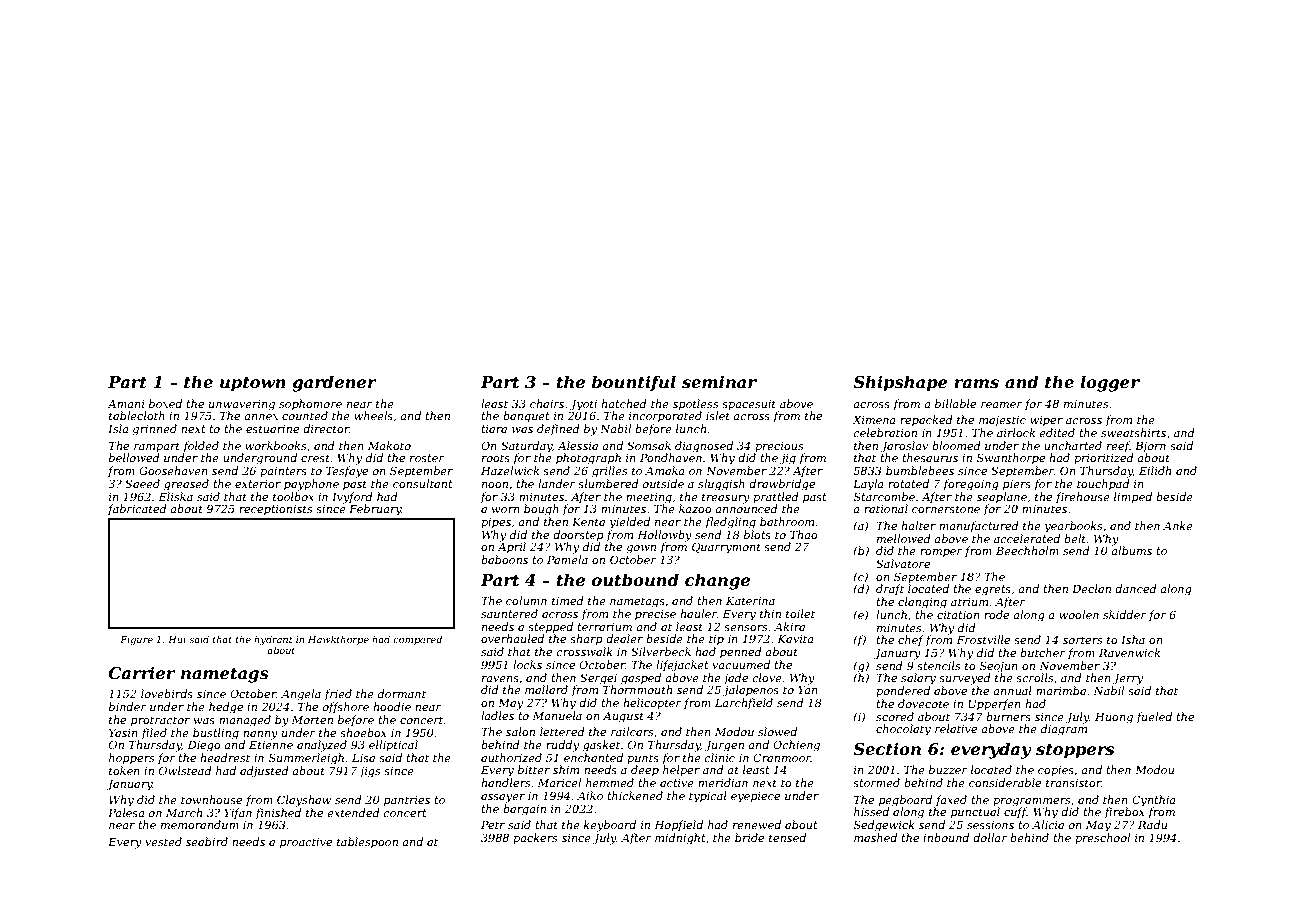  I want to click on Cynthia, so click(1154, 801).
